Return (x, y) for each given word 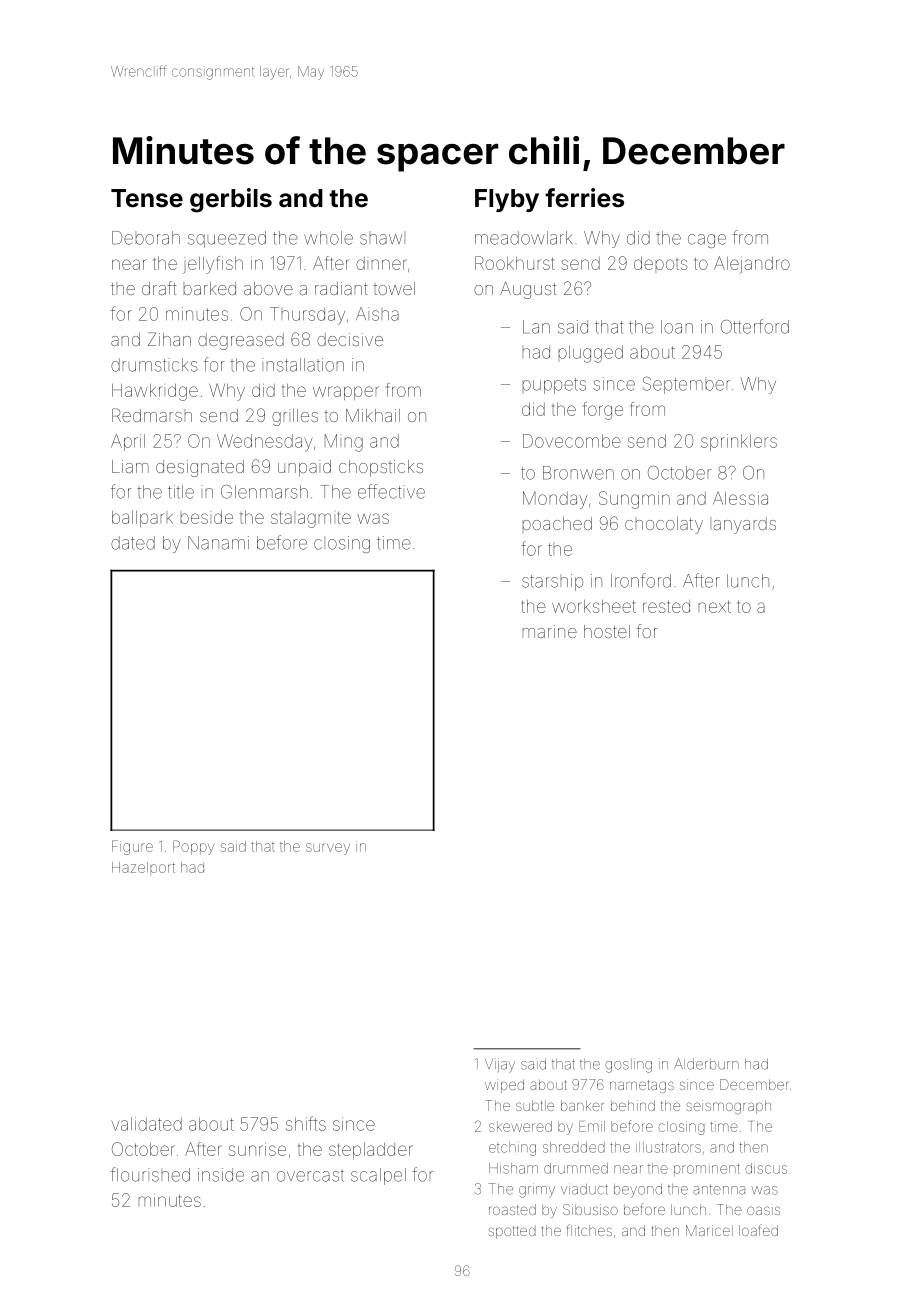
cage (707, 241)
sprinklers (739, 442)
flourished (150, 1174)
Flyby (507, 200)
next (715, 606)
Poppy (193, 847)
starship (552, 582)
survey (328, 849)
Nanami (218, 543)
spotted (512, 1232)
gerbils (231, 200)
